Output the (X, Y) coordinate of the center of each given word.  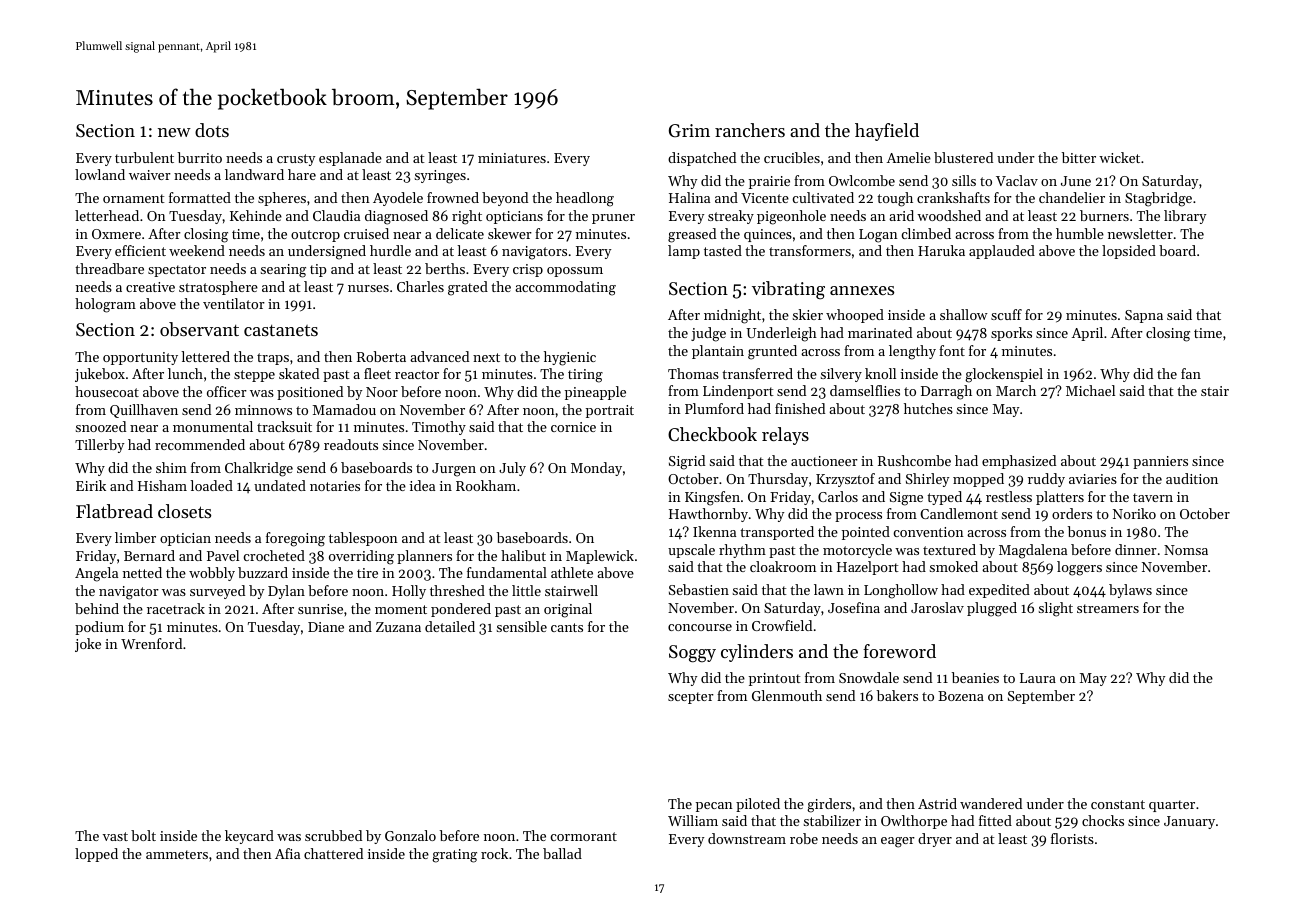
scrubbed (333, 835)
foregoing (295, 539)
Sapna (1144, 316)
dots (212, 130)
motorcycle (857, 551)
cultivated (823, 197)
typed (944, 498)
